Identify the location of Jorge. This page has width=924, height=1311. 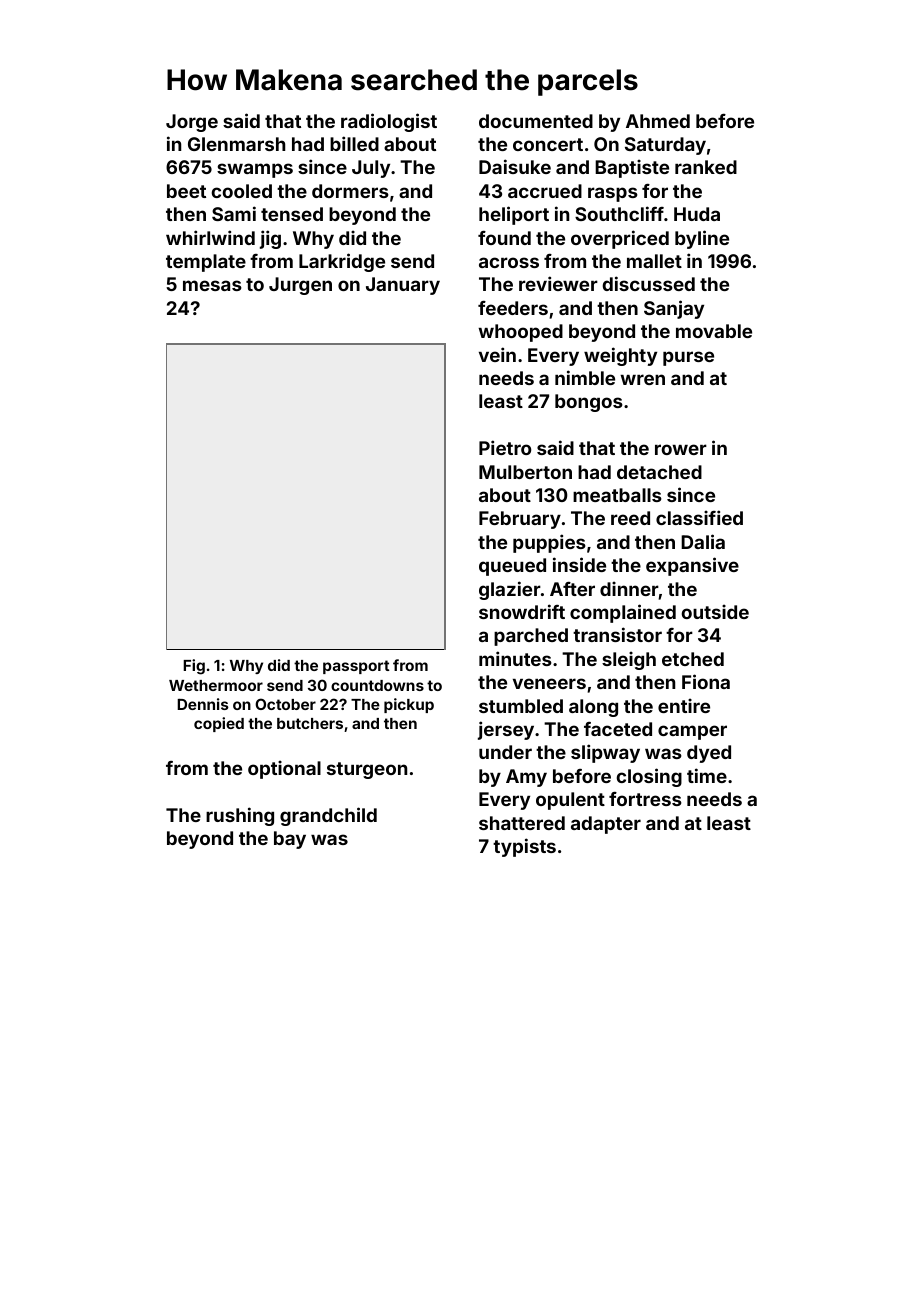
(192, 123).
